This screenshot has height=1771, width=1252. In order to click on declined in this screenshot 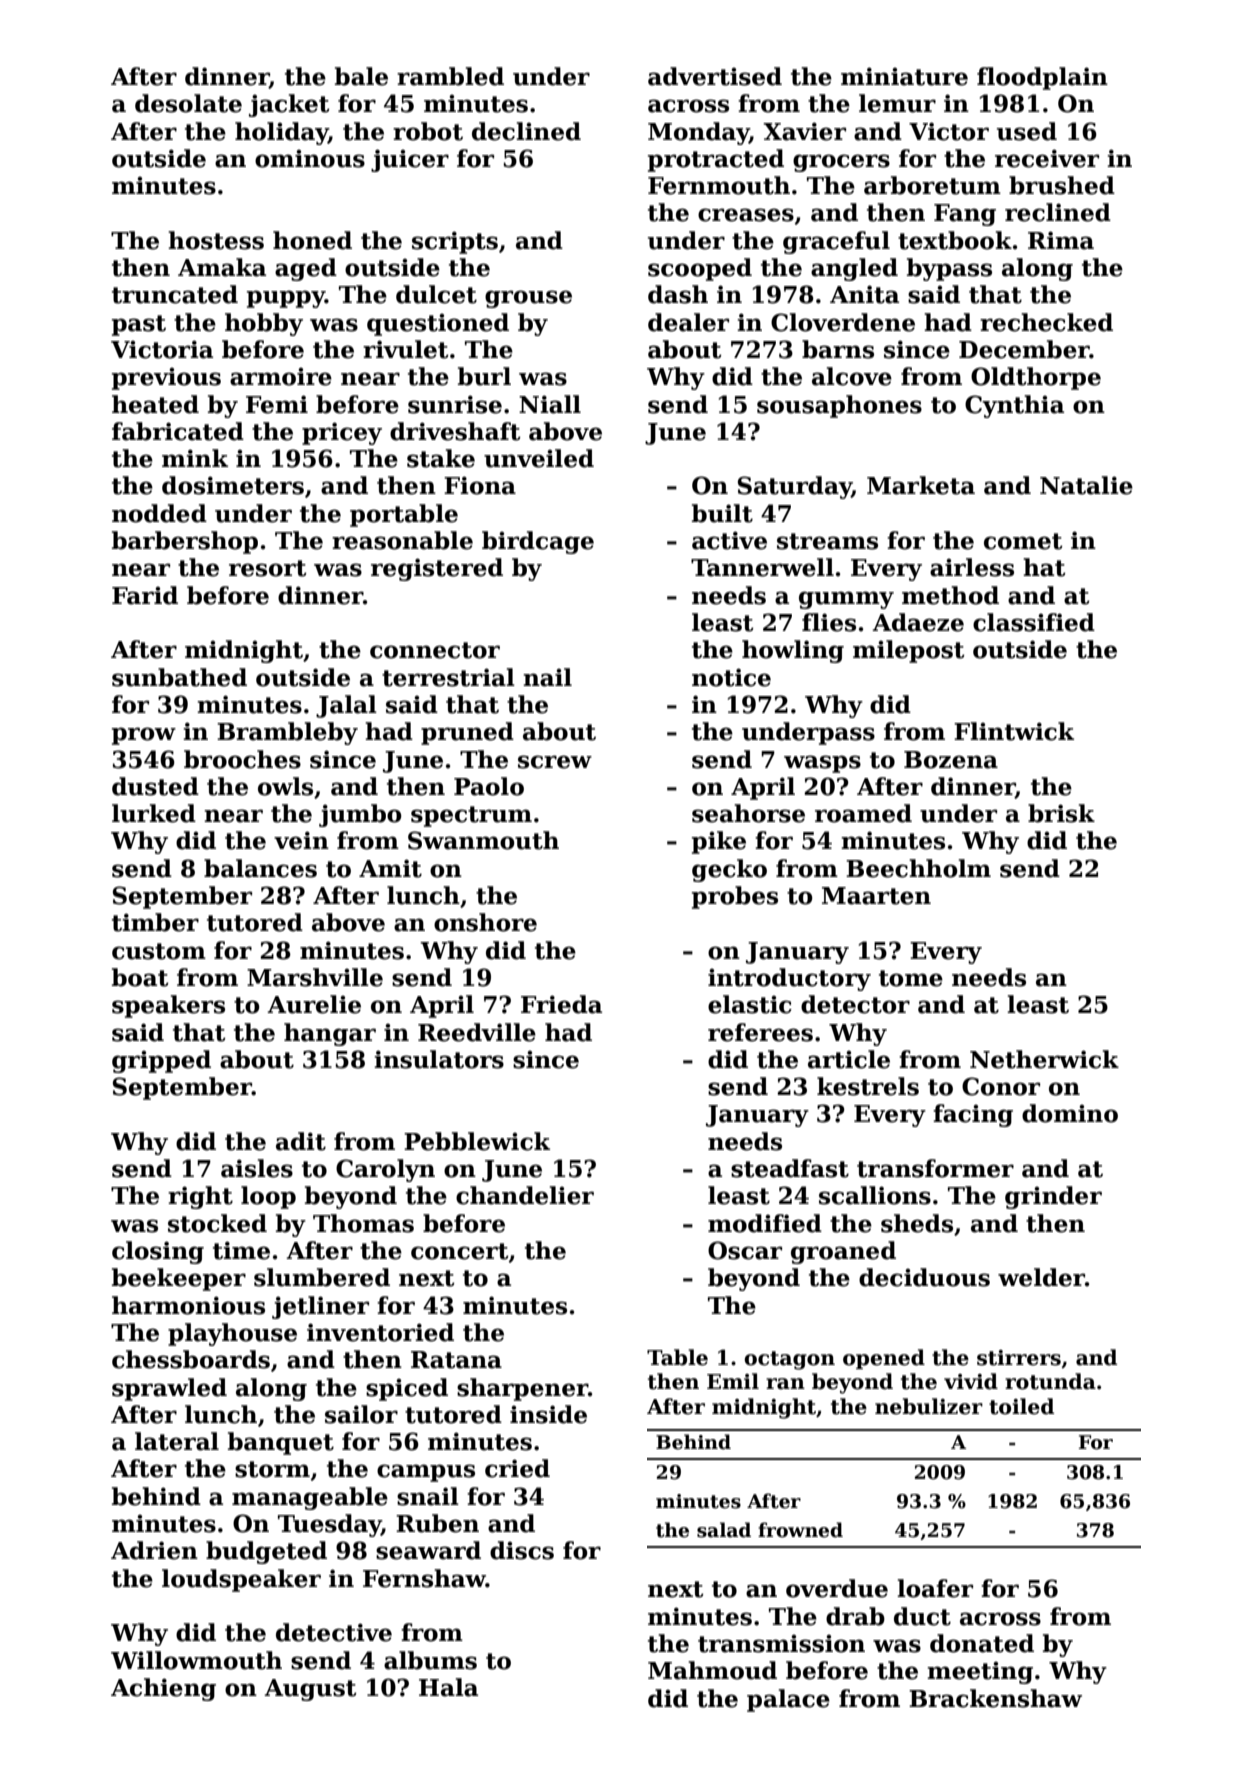, I will do `click(526, 131)`.
